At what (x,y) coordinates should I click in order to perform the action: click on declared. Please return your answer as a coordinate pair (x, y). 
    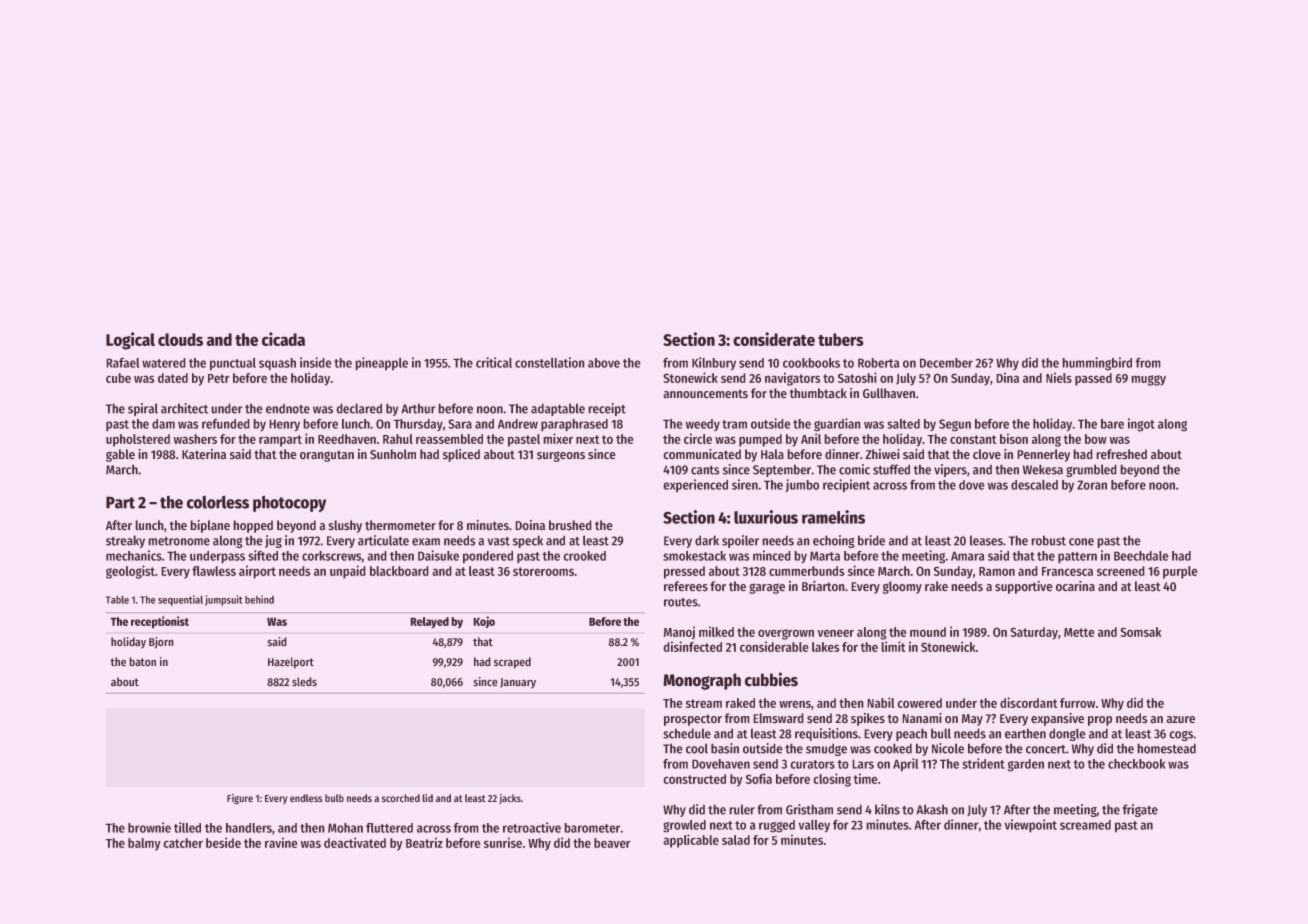
    Looking at the image, I should click on (359, 408).
